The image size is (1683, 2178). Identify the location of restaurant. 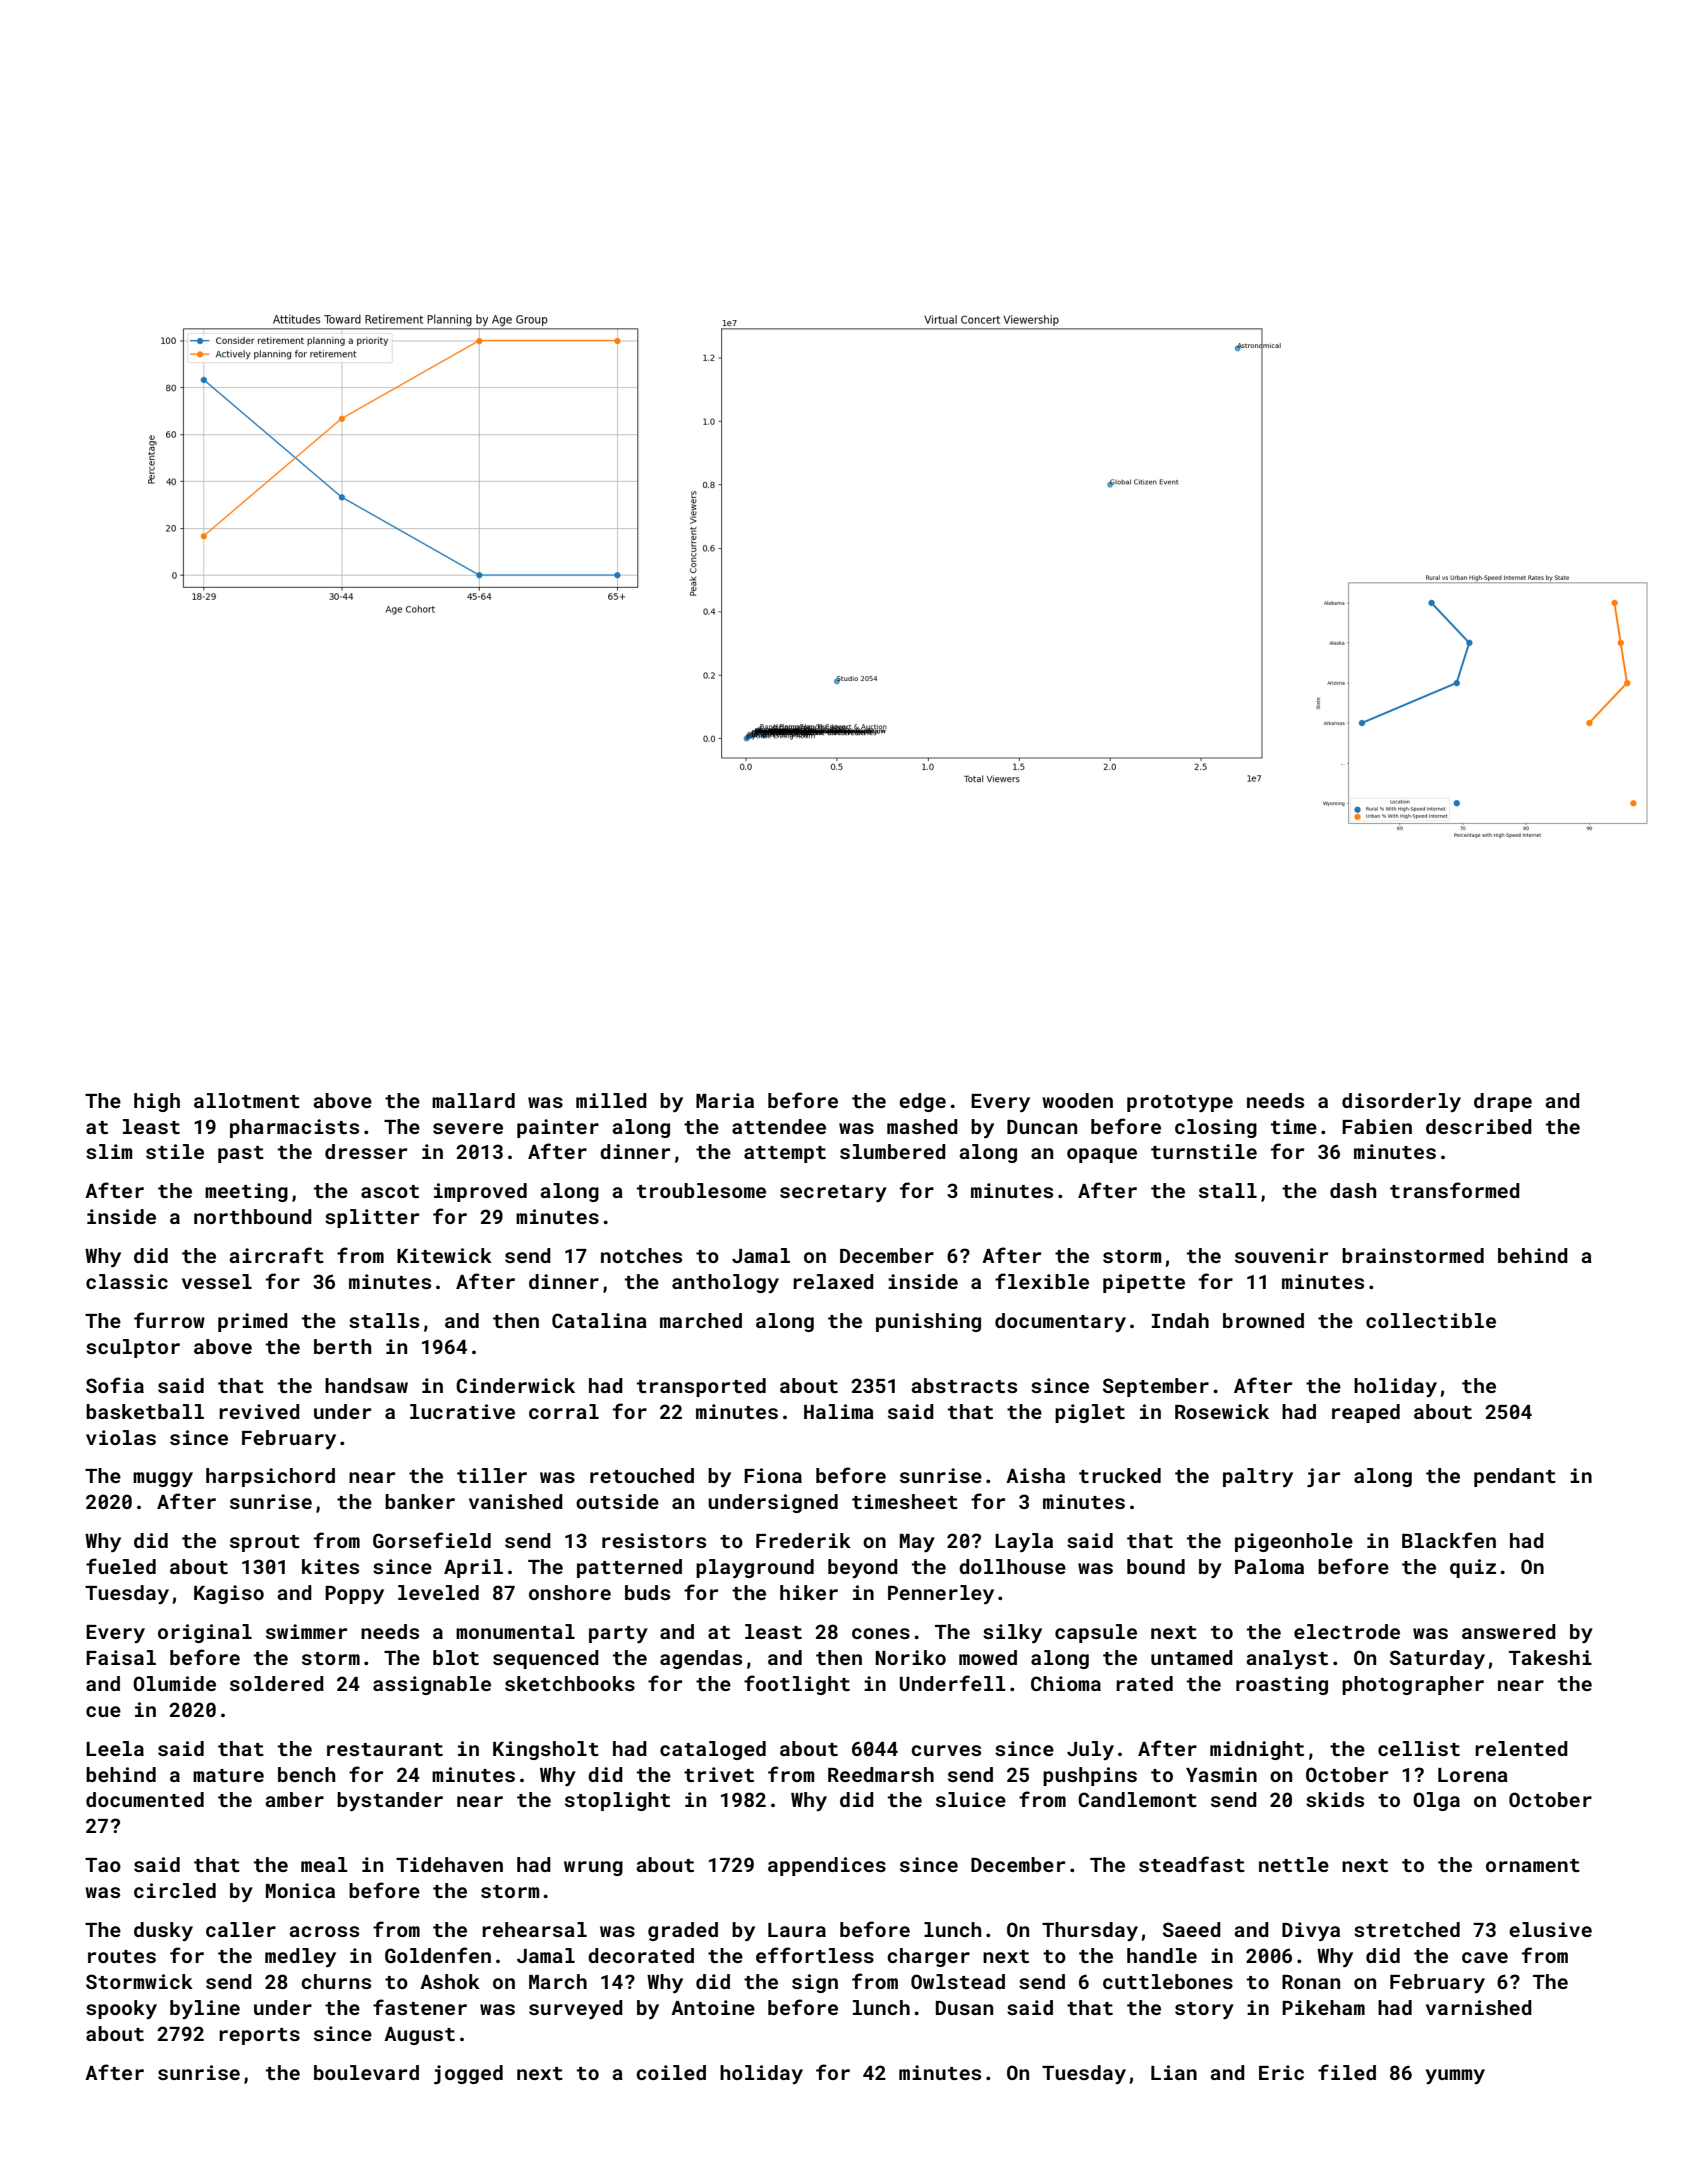
(385, 1749).
